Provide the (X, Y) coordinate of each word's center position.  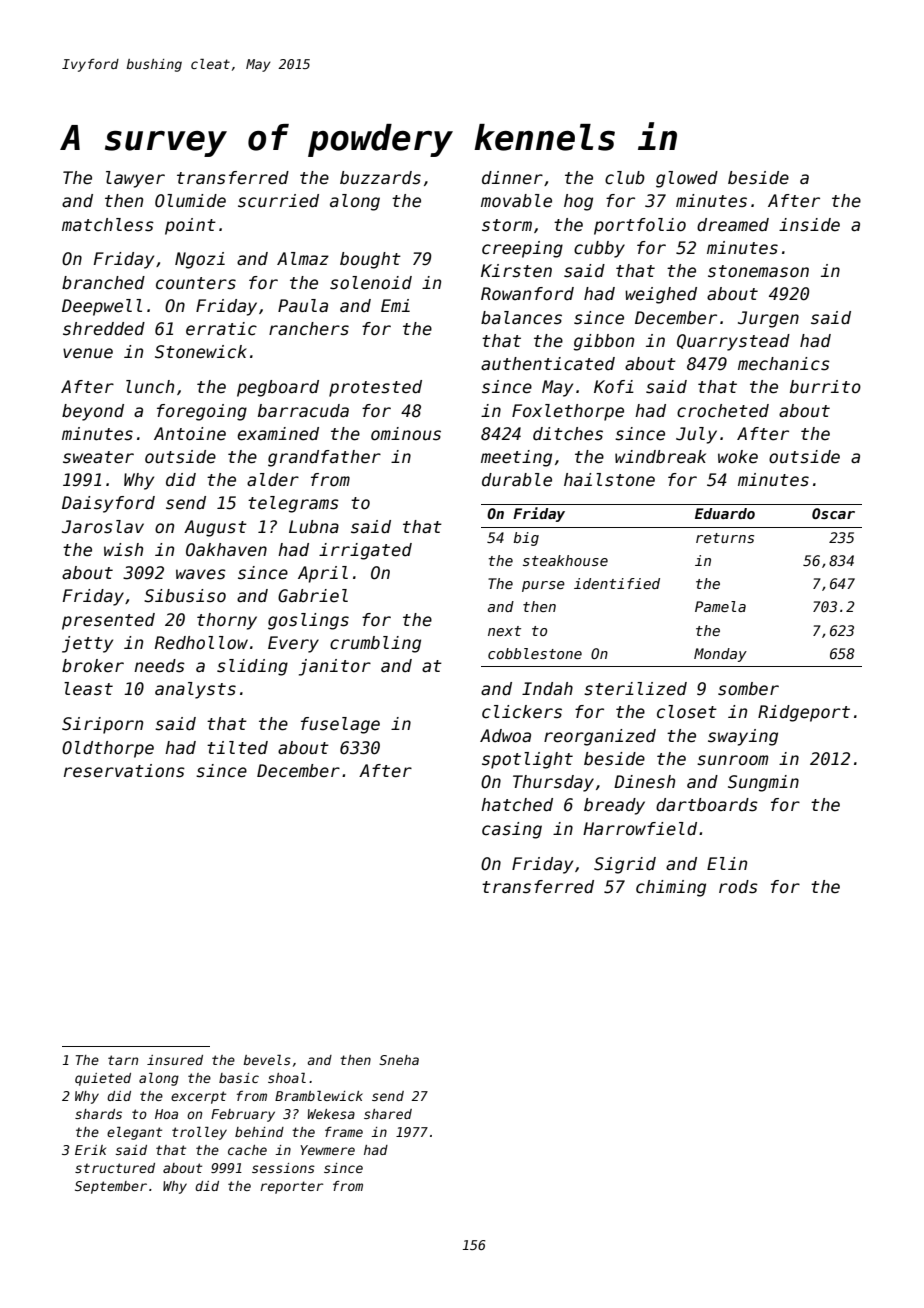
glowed (687, 179)
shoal (287, 1078)
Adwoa (505, 736)
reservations (124, 771)
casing (512, 830)
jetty (87, 644)
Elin (727, 863)
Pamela (720, 606)
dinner (512, 178)
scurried (278, 201)
